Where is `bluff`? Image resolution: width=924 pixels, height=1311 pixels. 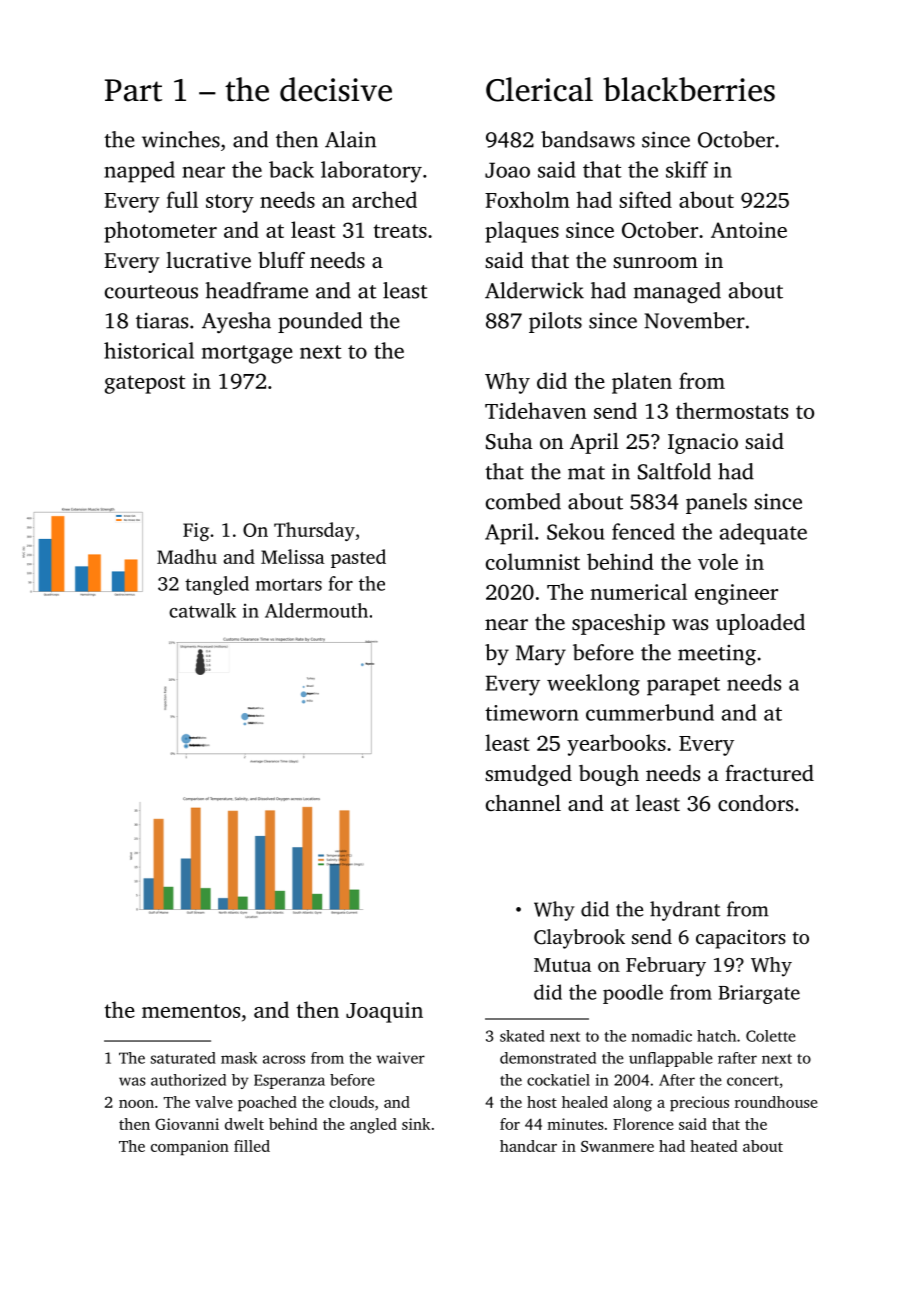 bluff is located at coordinates (281, 260).
